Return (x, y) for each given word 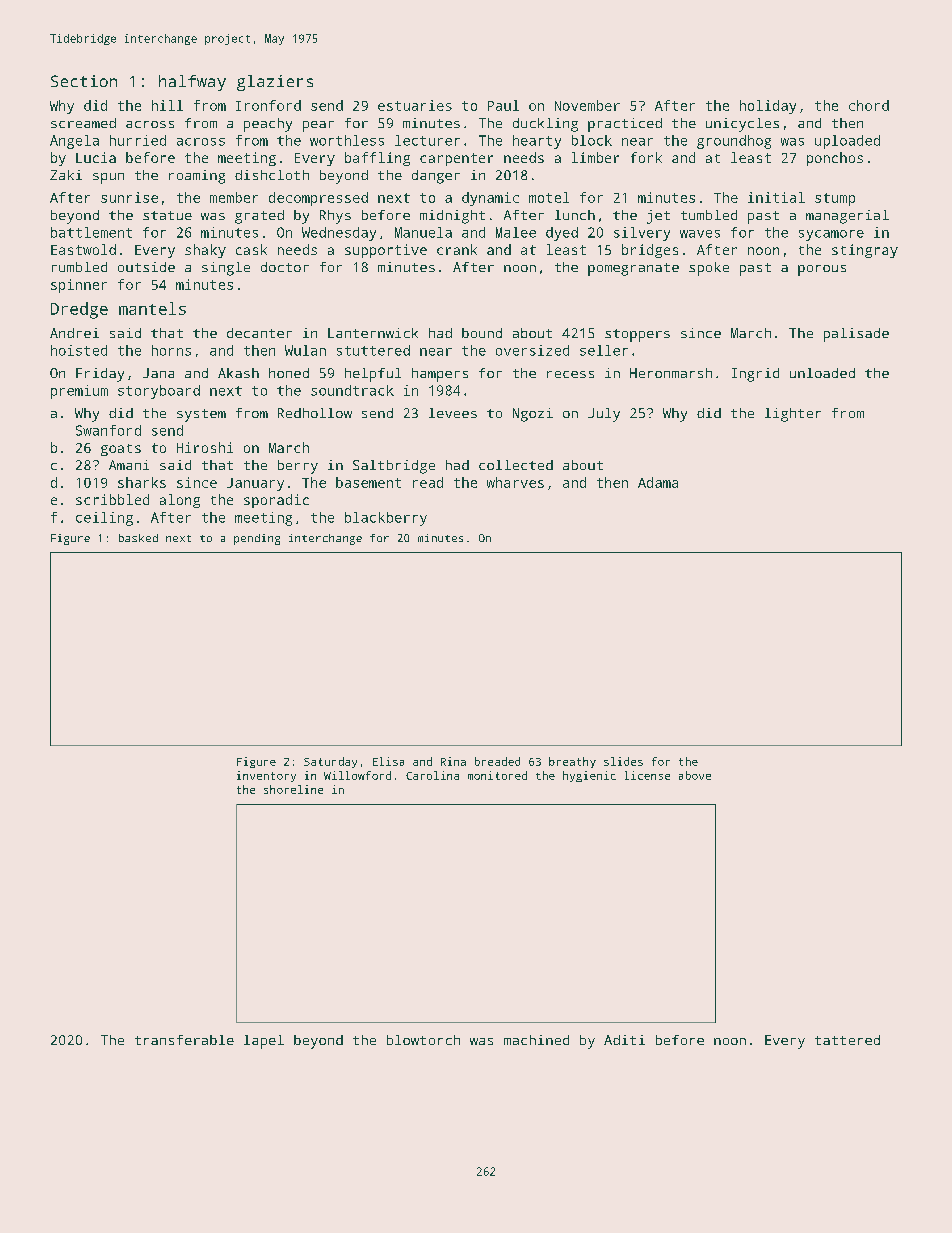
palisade (856, 335)
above (695, 775)
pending (257, 539)
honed (289, 373)
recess (570, 374)
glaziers (275, 83)
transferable (184, 1040)
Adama (658, 482)
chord (869, 105)
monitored (497, 775)
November (587, 105)
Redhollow (315, 413)
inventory (266, 776)
